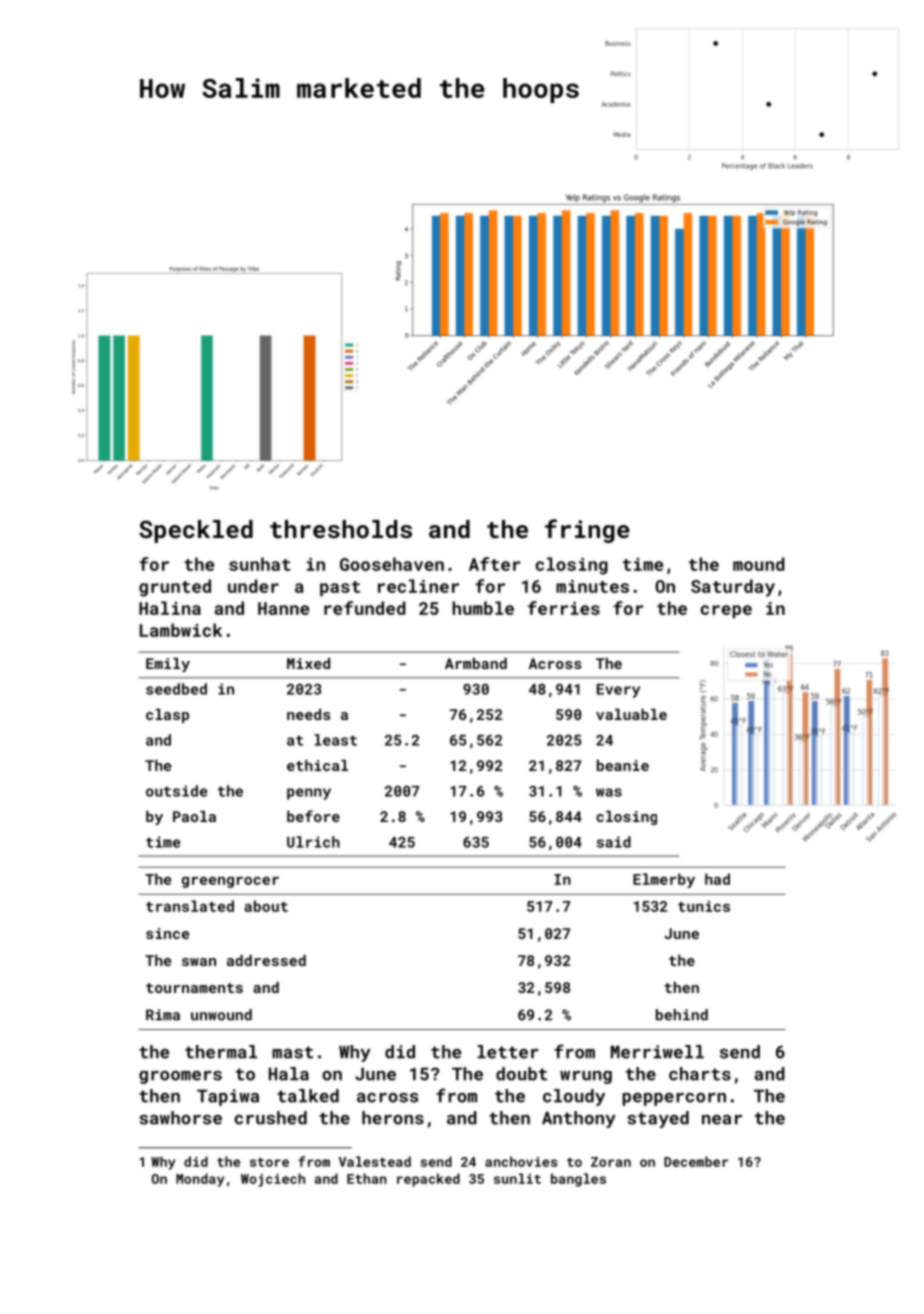 The height and width of the page is (1314, 924). I want to click on Merriwell, so click(657, 1052).
